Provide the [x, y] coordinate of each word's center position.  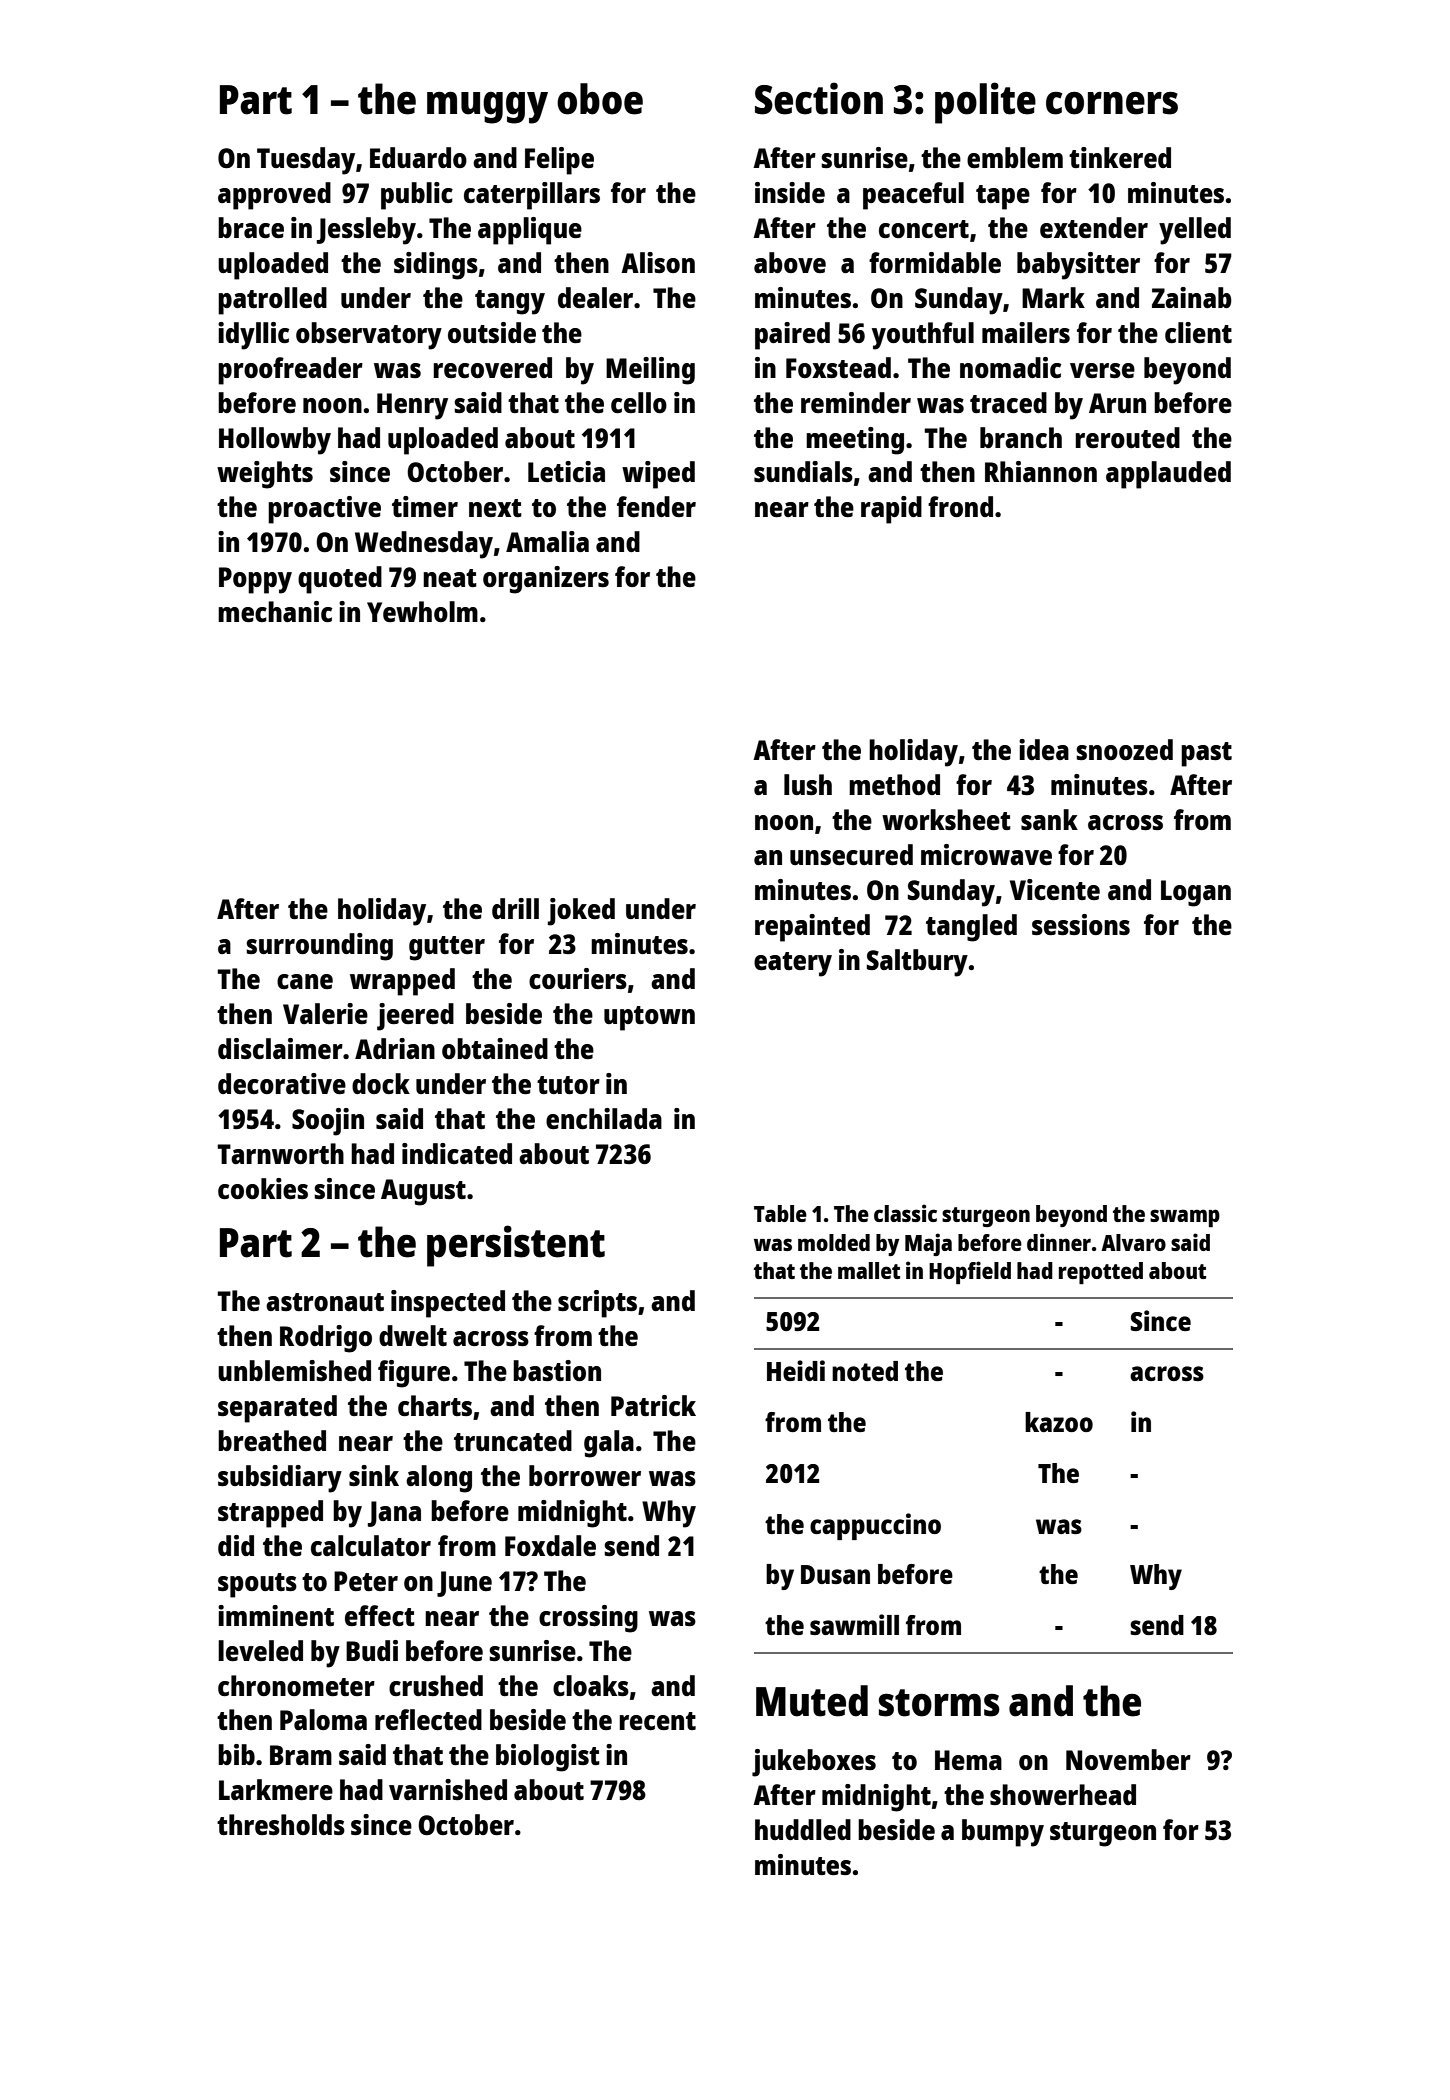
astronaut [325, 1302]
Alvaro [1133, 1242]
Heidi [796, 1370]
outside [492, 332]
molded [834, 1242]
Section [819, 98]
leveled [260, 1650]
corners [1112, 103]
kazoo [1059, 1422]
